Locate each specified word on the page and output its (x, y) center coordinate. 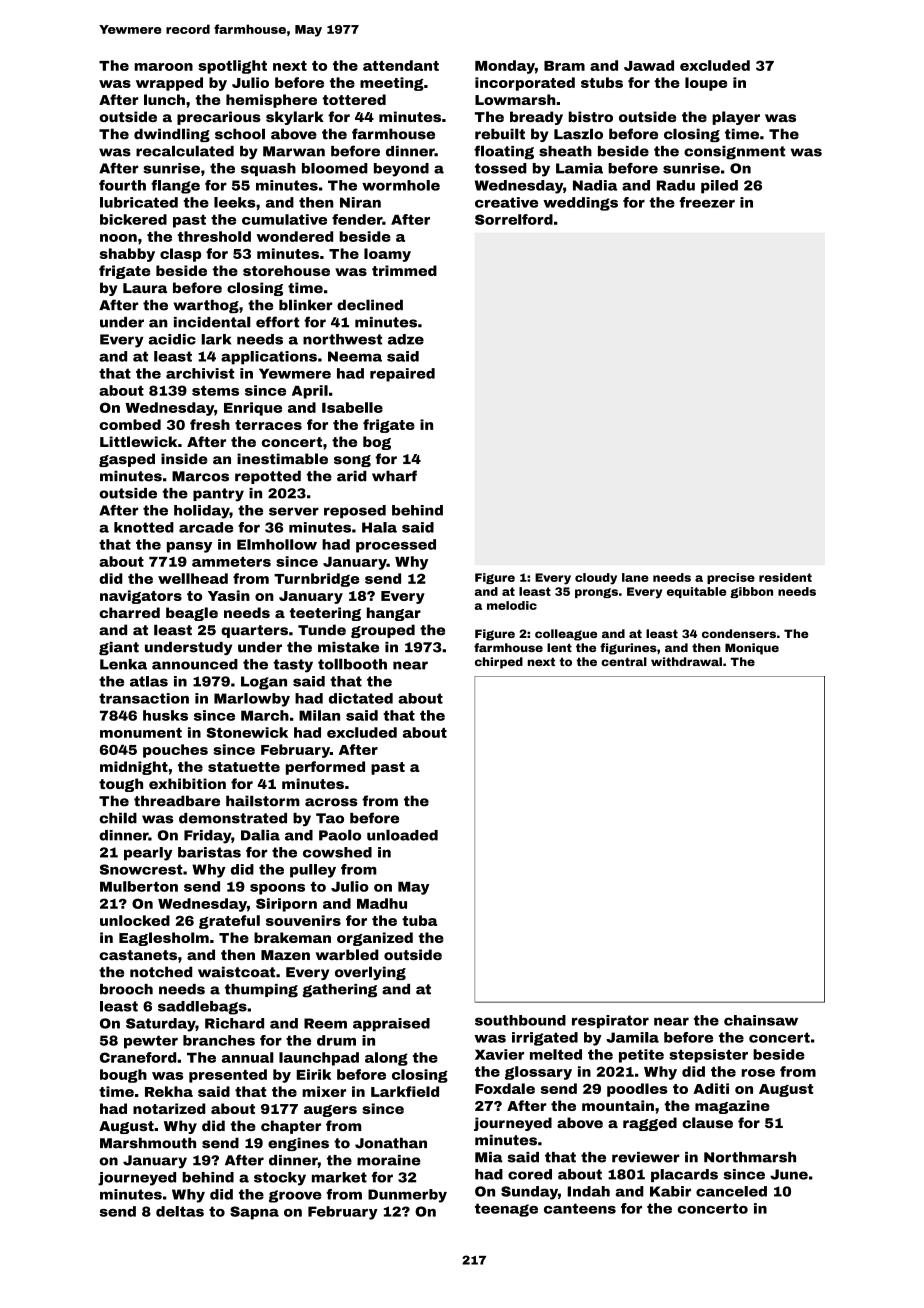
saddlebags (202, 1008)
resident (785, 577)
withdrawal (686, 661)
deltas (180, 1211)
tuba (419, 920)
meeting (392, 84)
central (624, 661)
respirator (610, 1022)
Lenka (123, 664)
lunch (164, 99)
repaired (402, 375)
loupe (706, 84)
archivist (200, 373)
